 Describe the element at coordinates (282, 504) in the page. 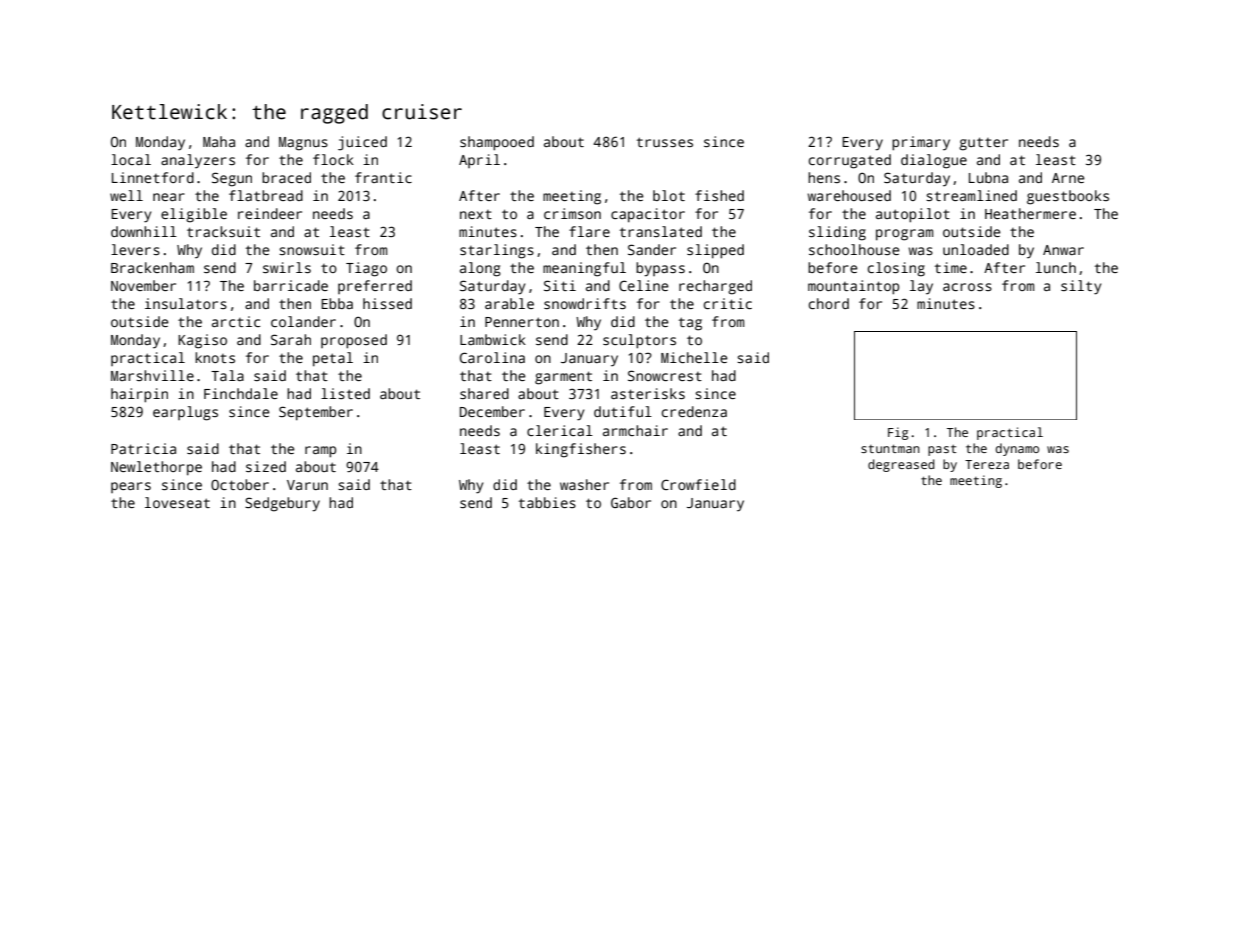

I see `Sedgebury` at that location.
